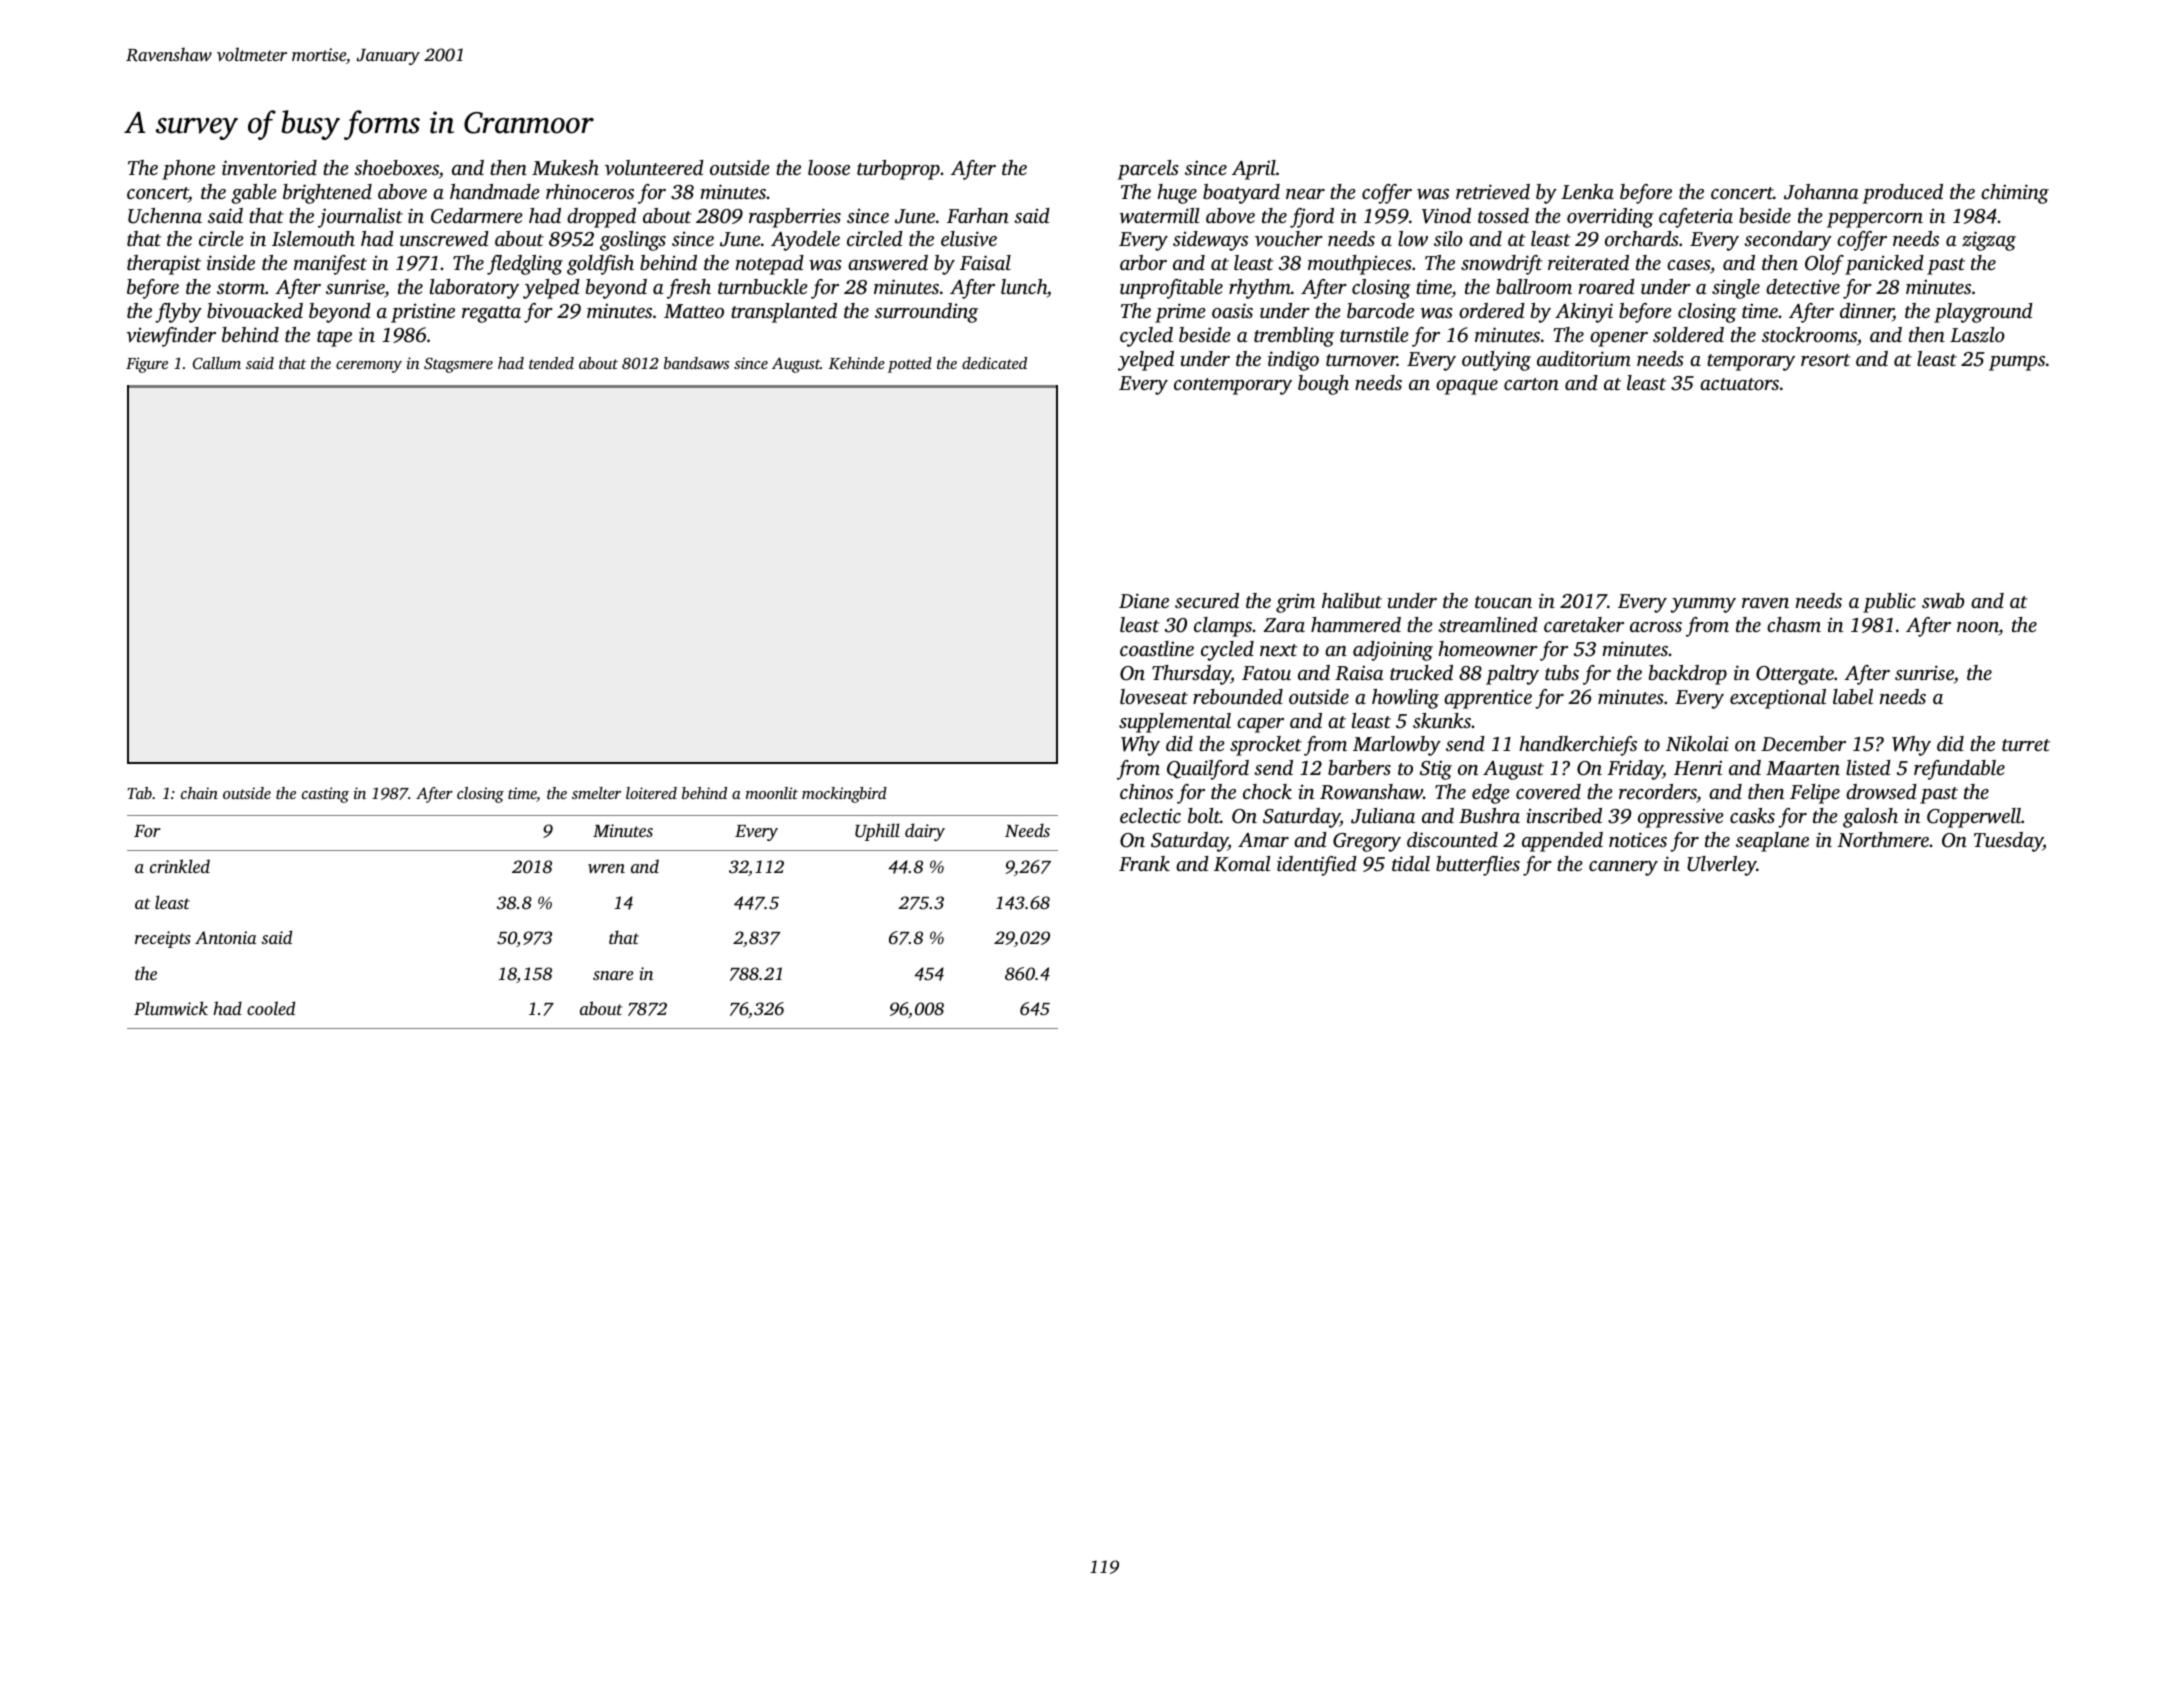 The width and height of the page is (2178, 1683). I want to click on goslings, so click(633, 241).
